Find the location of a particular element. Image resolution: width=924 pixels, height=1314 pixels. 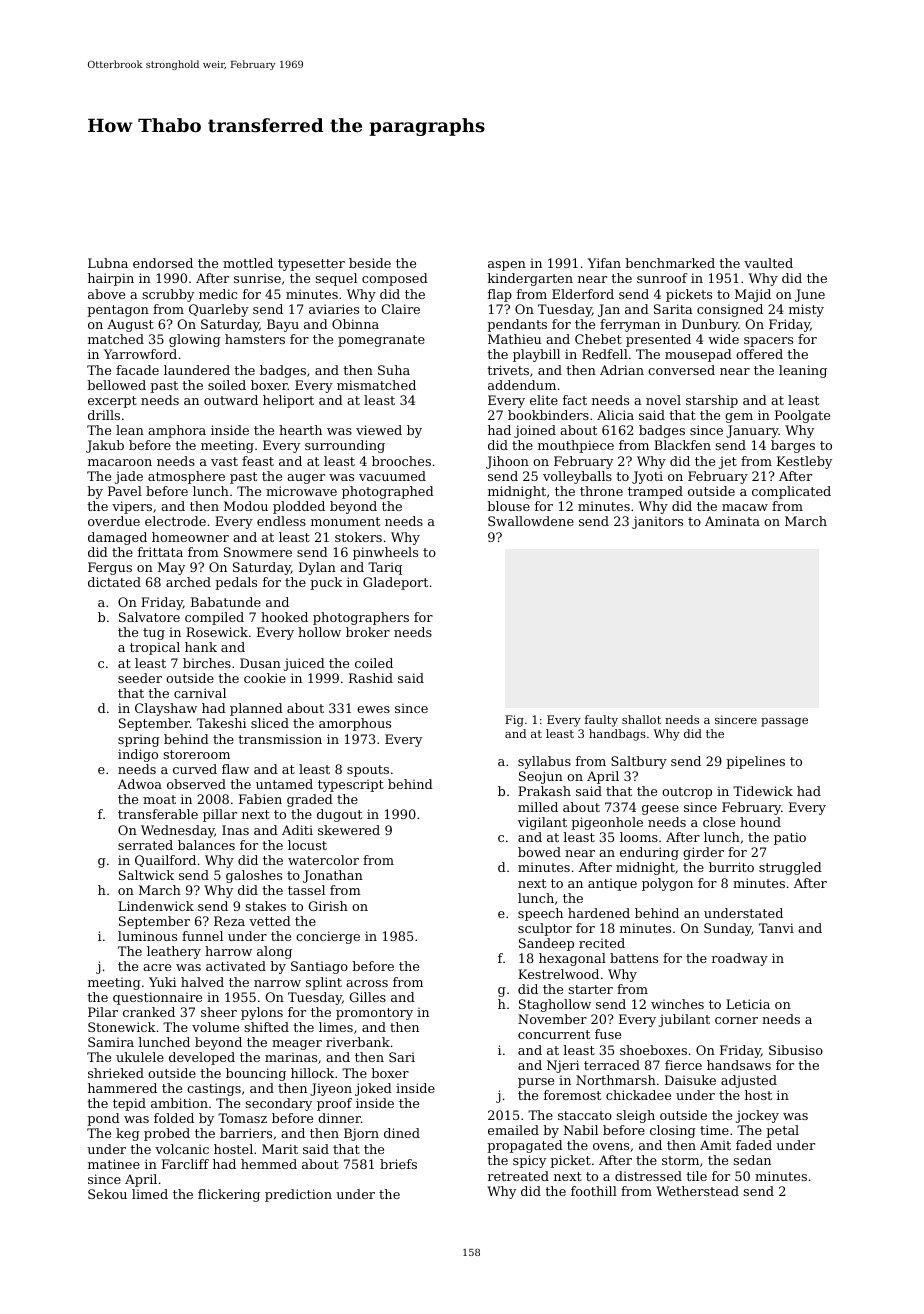

riverbank is located at coordinates (358, 1042).
